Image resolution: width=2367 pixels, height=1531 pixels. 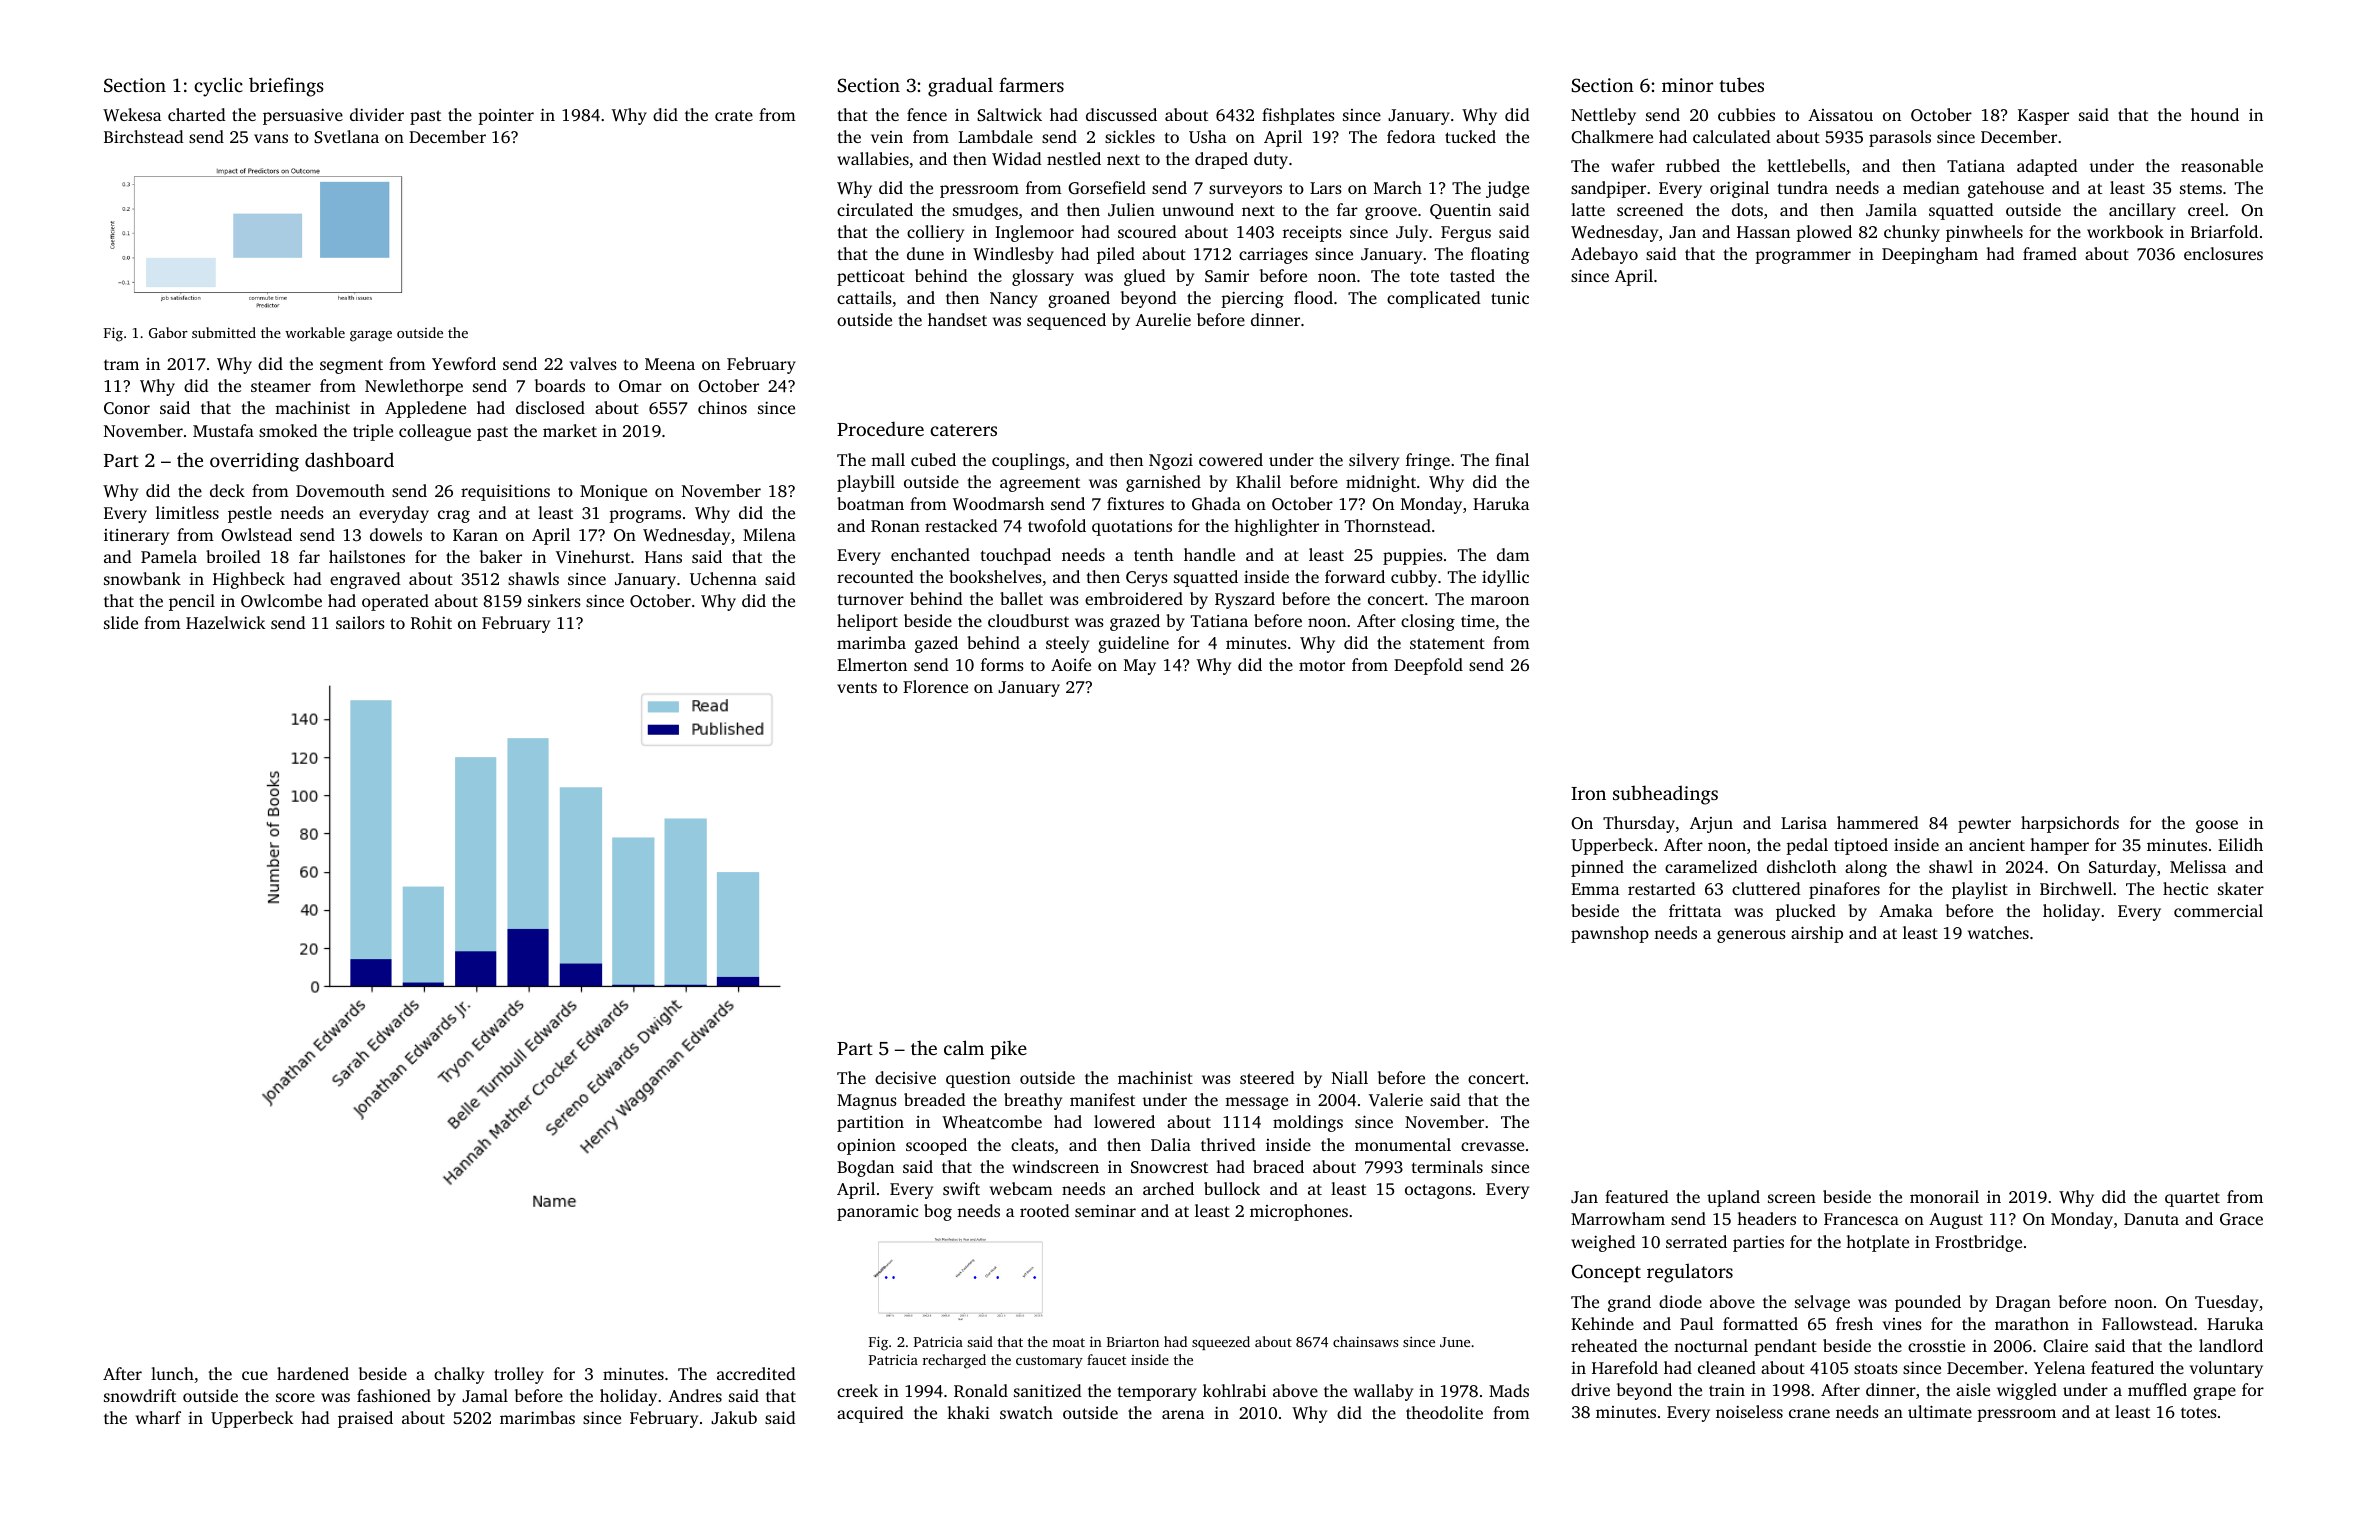 I want to click on programmer, so click(x=1803, y=257).
